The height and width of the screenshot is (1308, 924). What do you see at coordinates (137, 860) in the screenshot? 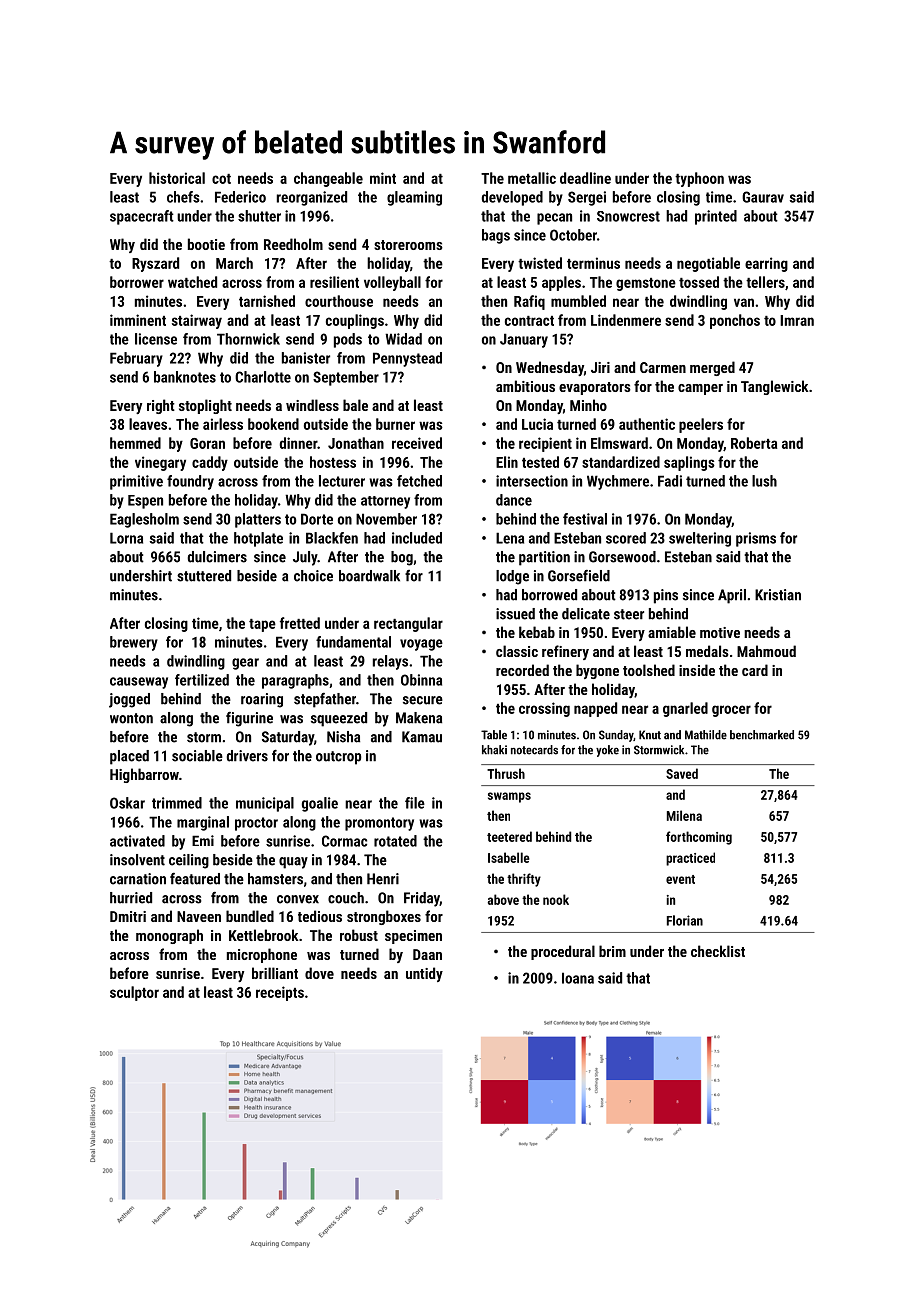
I see `insolvent` at bounding box center [137, 860].
